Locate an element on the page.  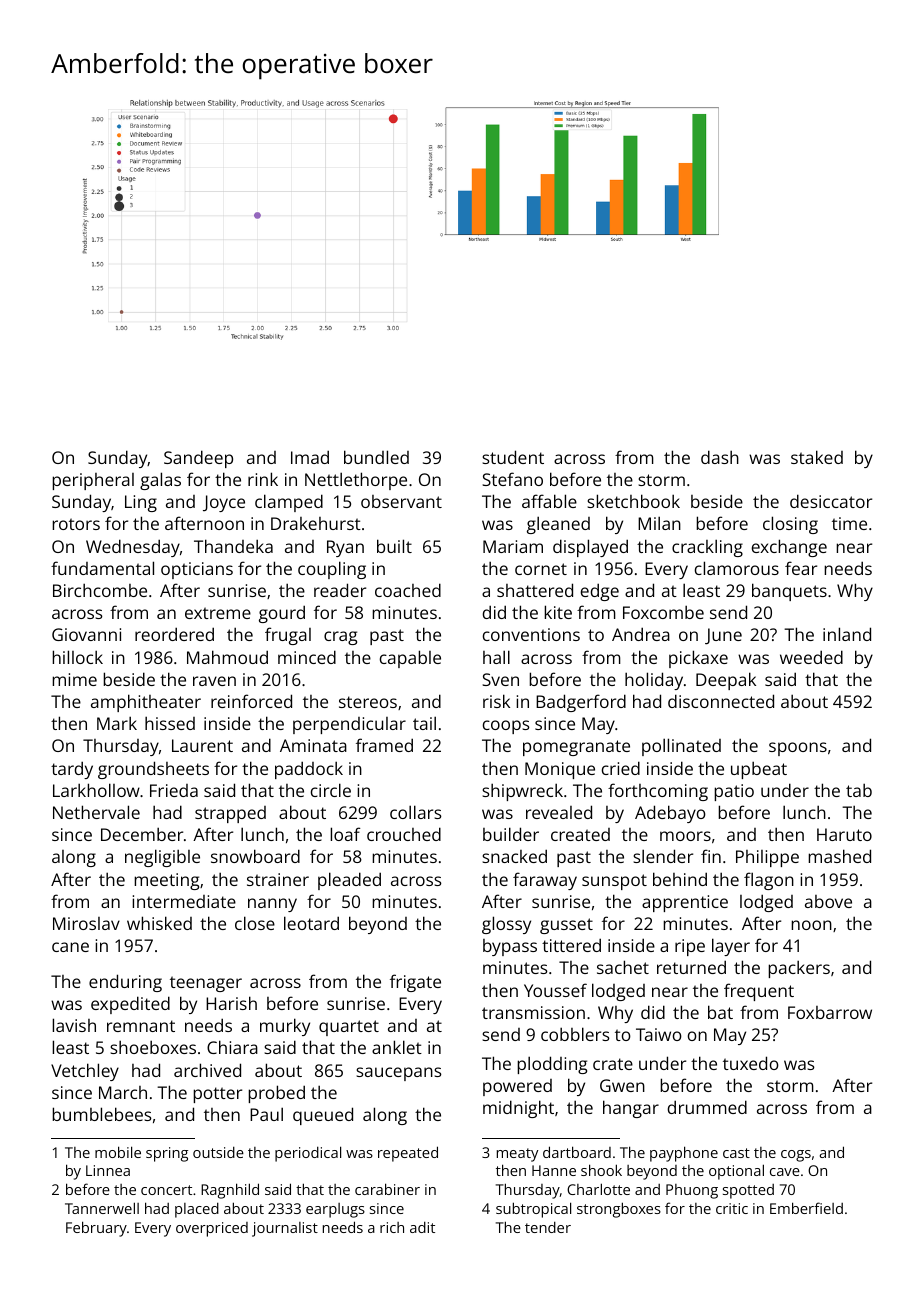
Foxcombe is located at coordinates (663, 612).
